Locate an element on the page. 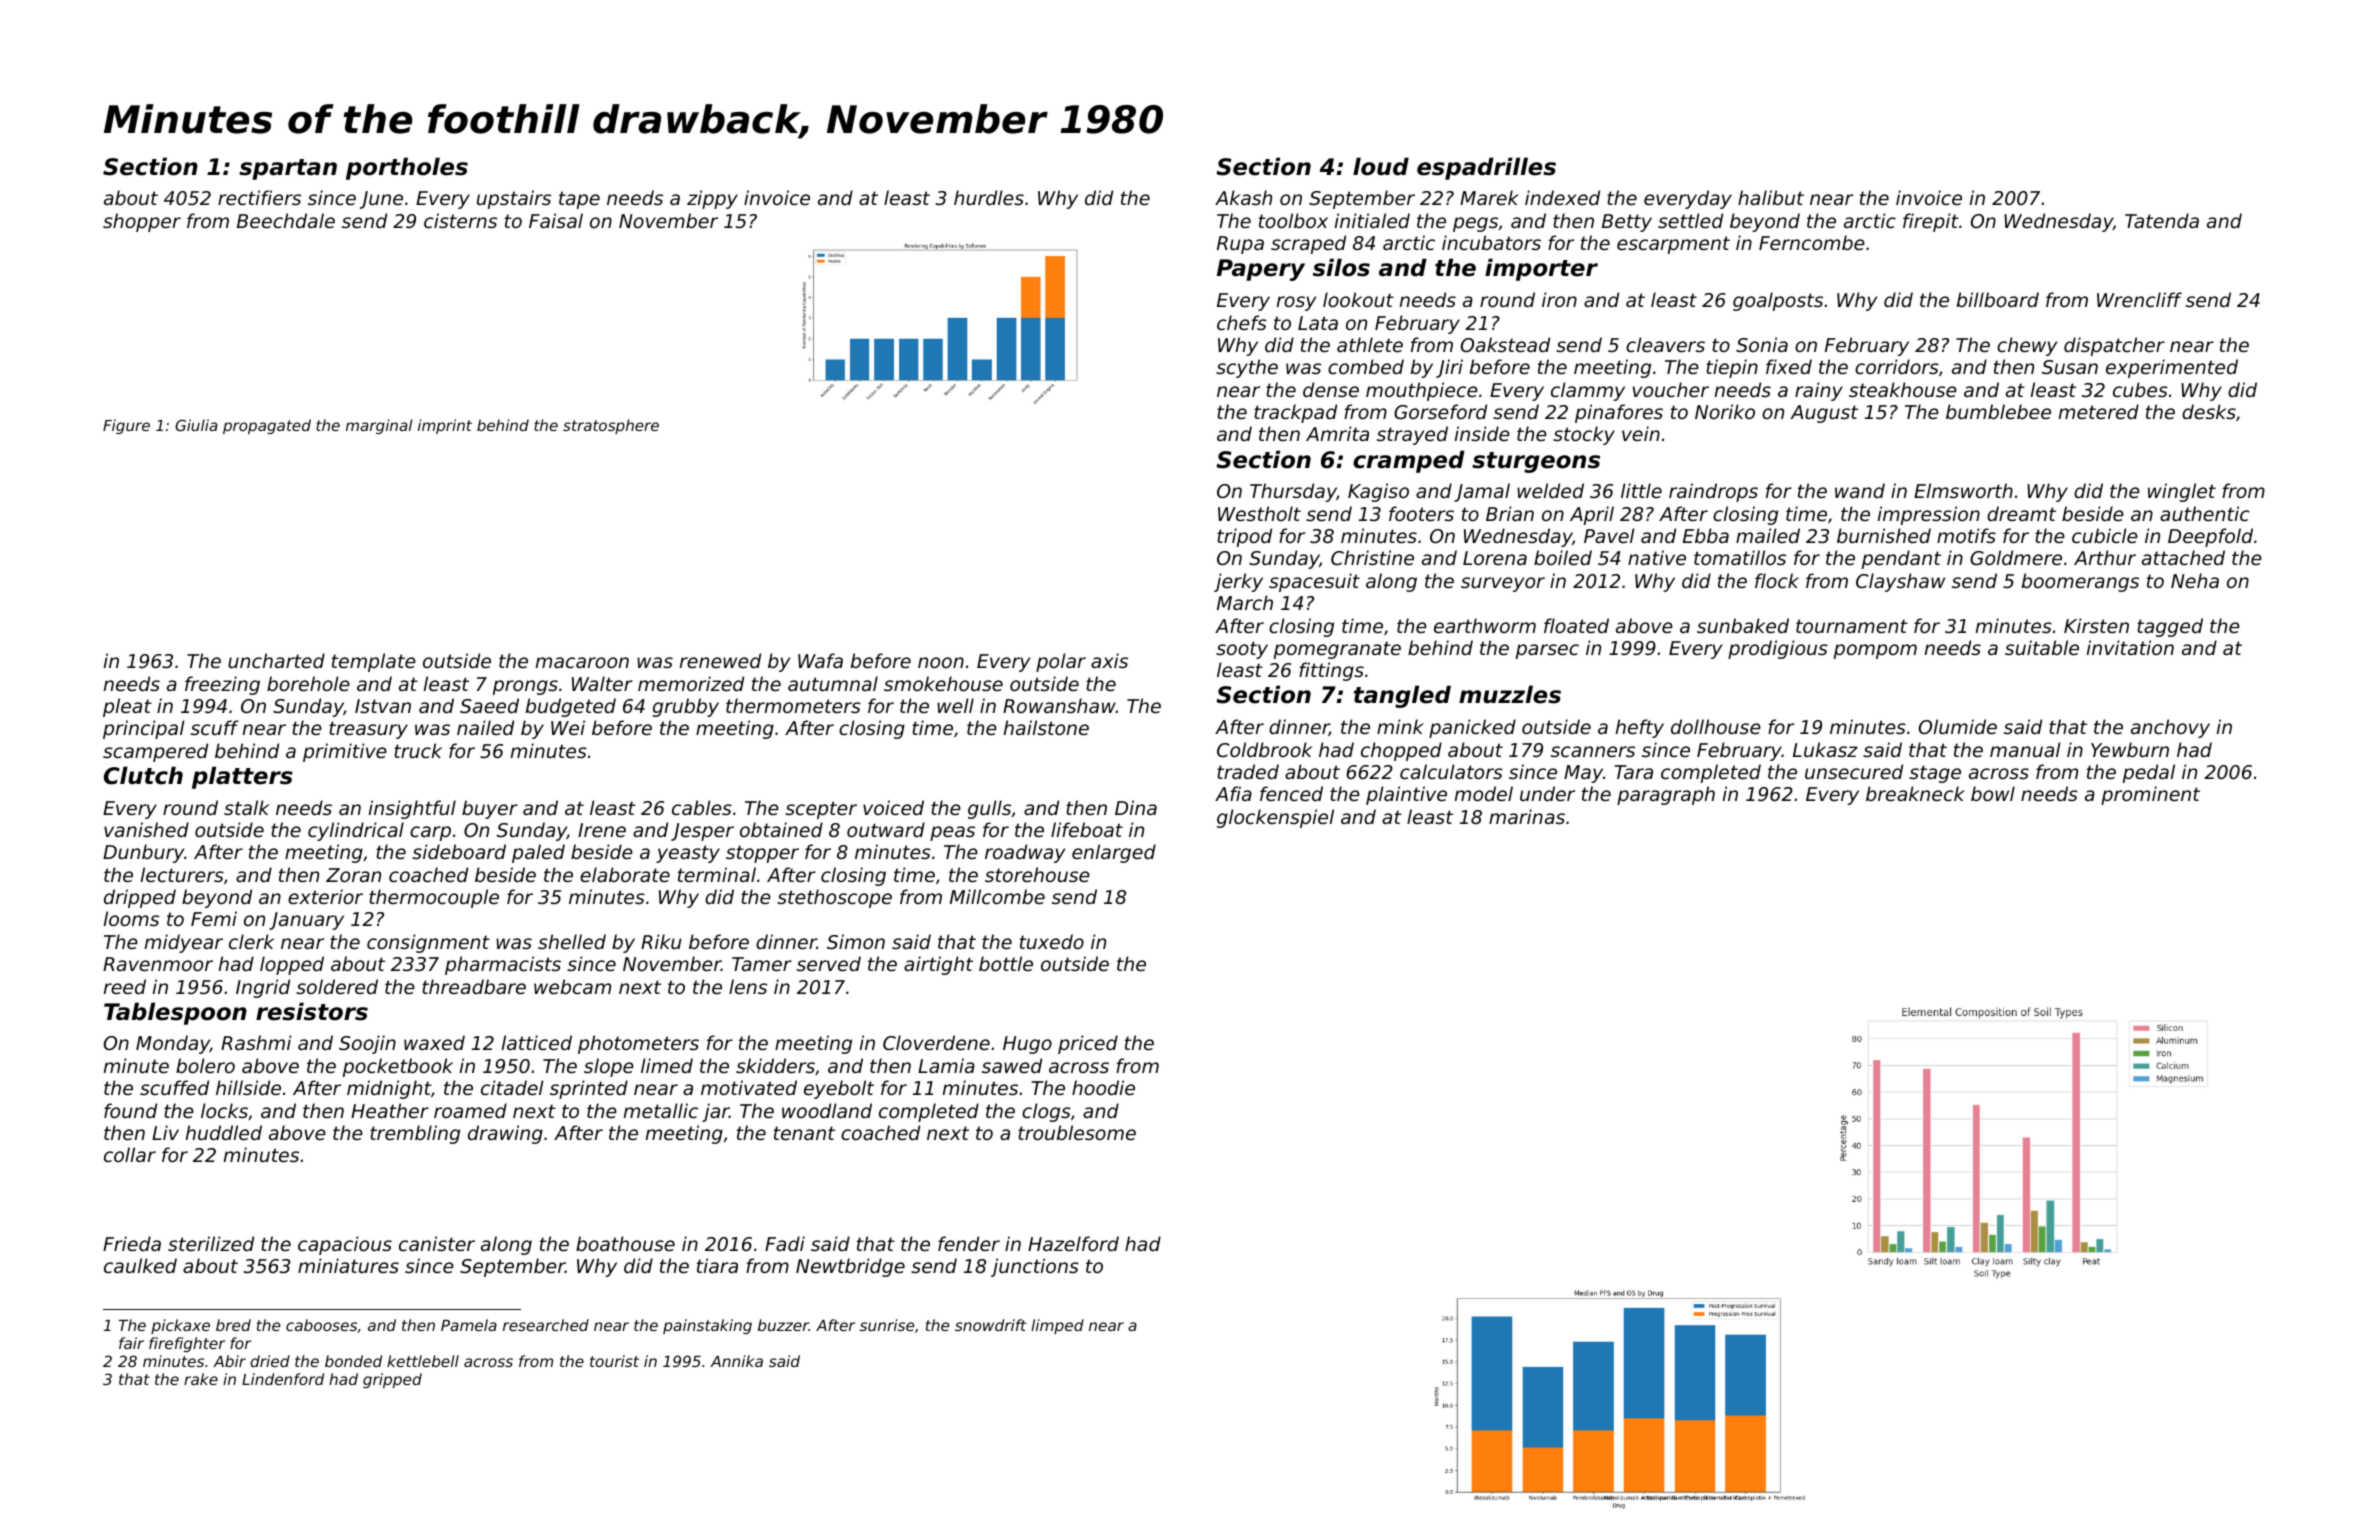 The image size is (2380, 1540). hurdles is located at coordinates (989, 197).
